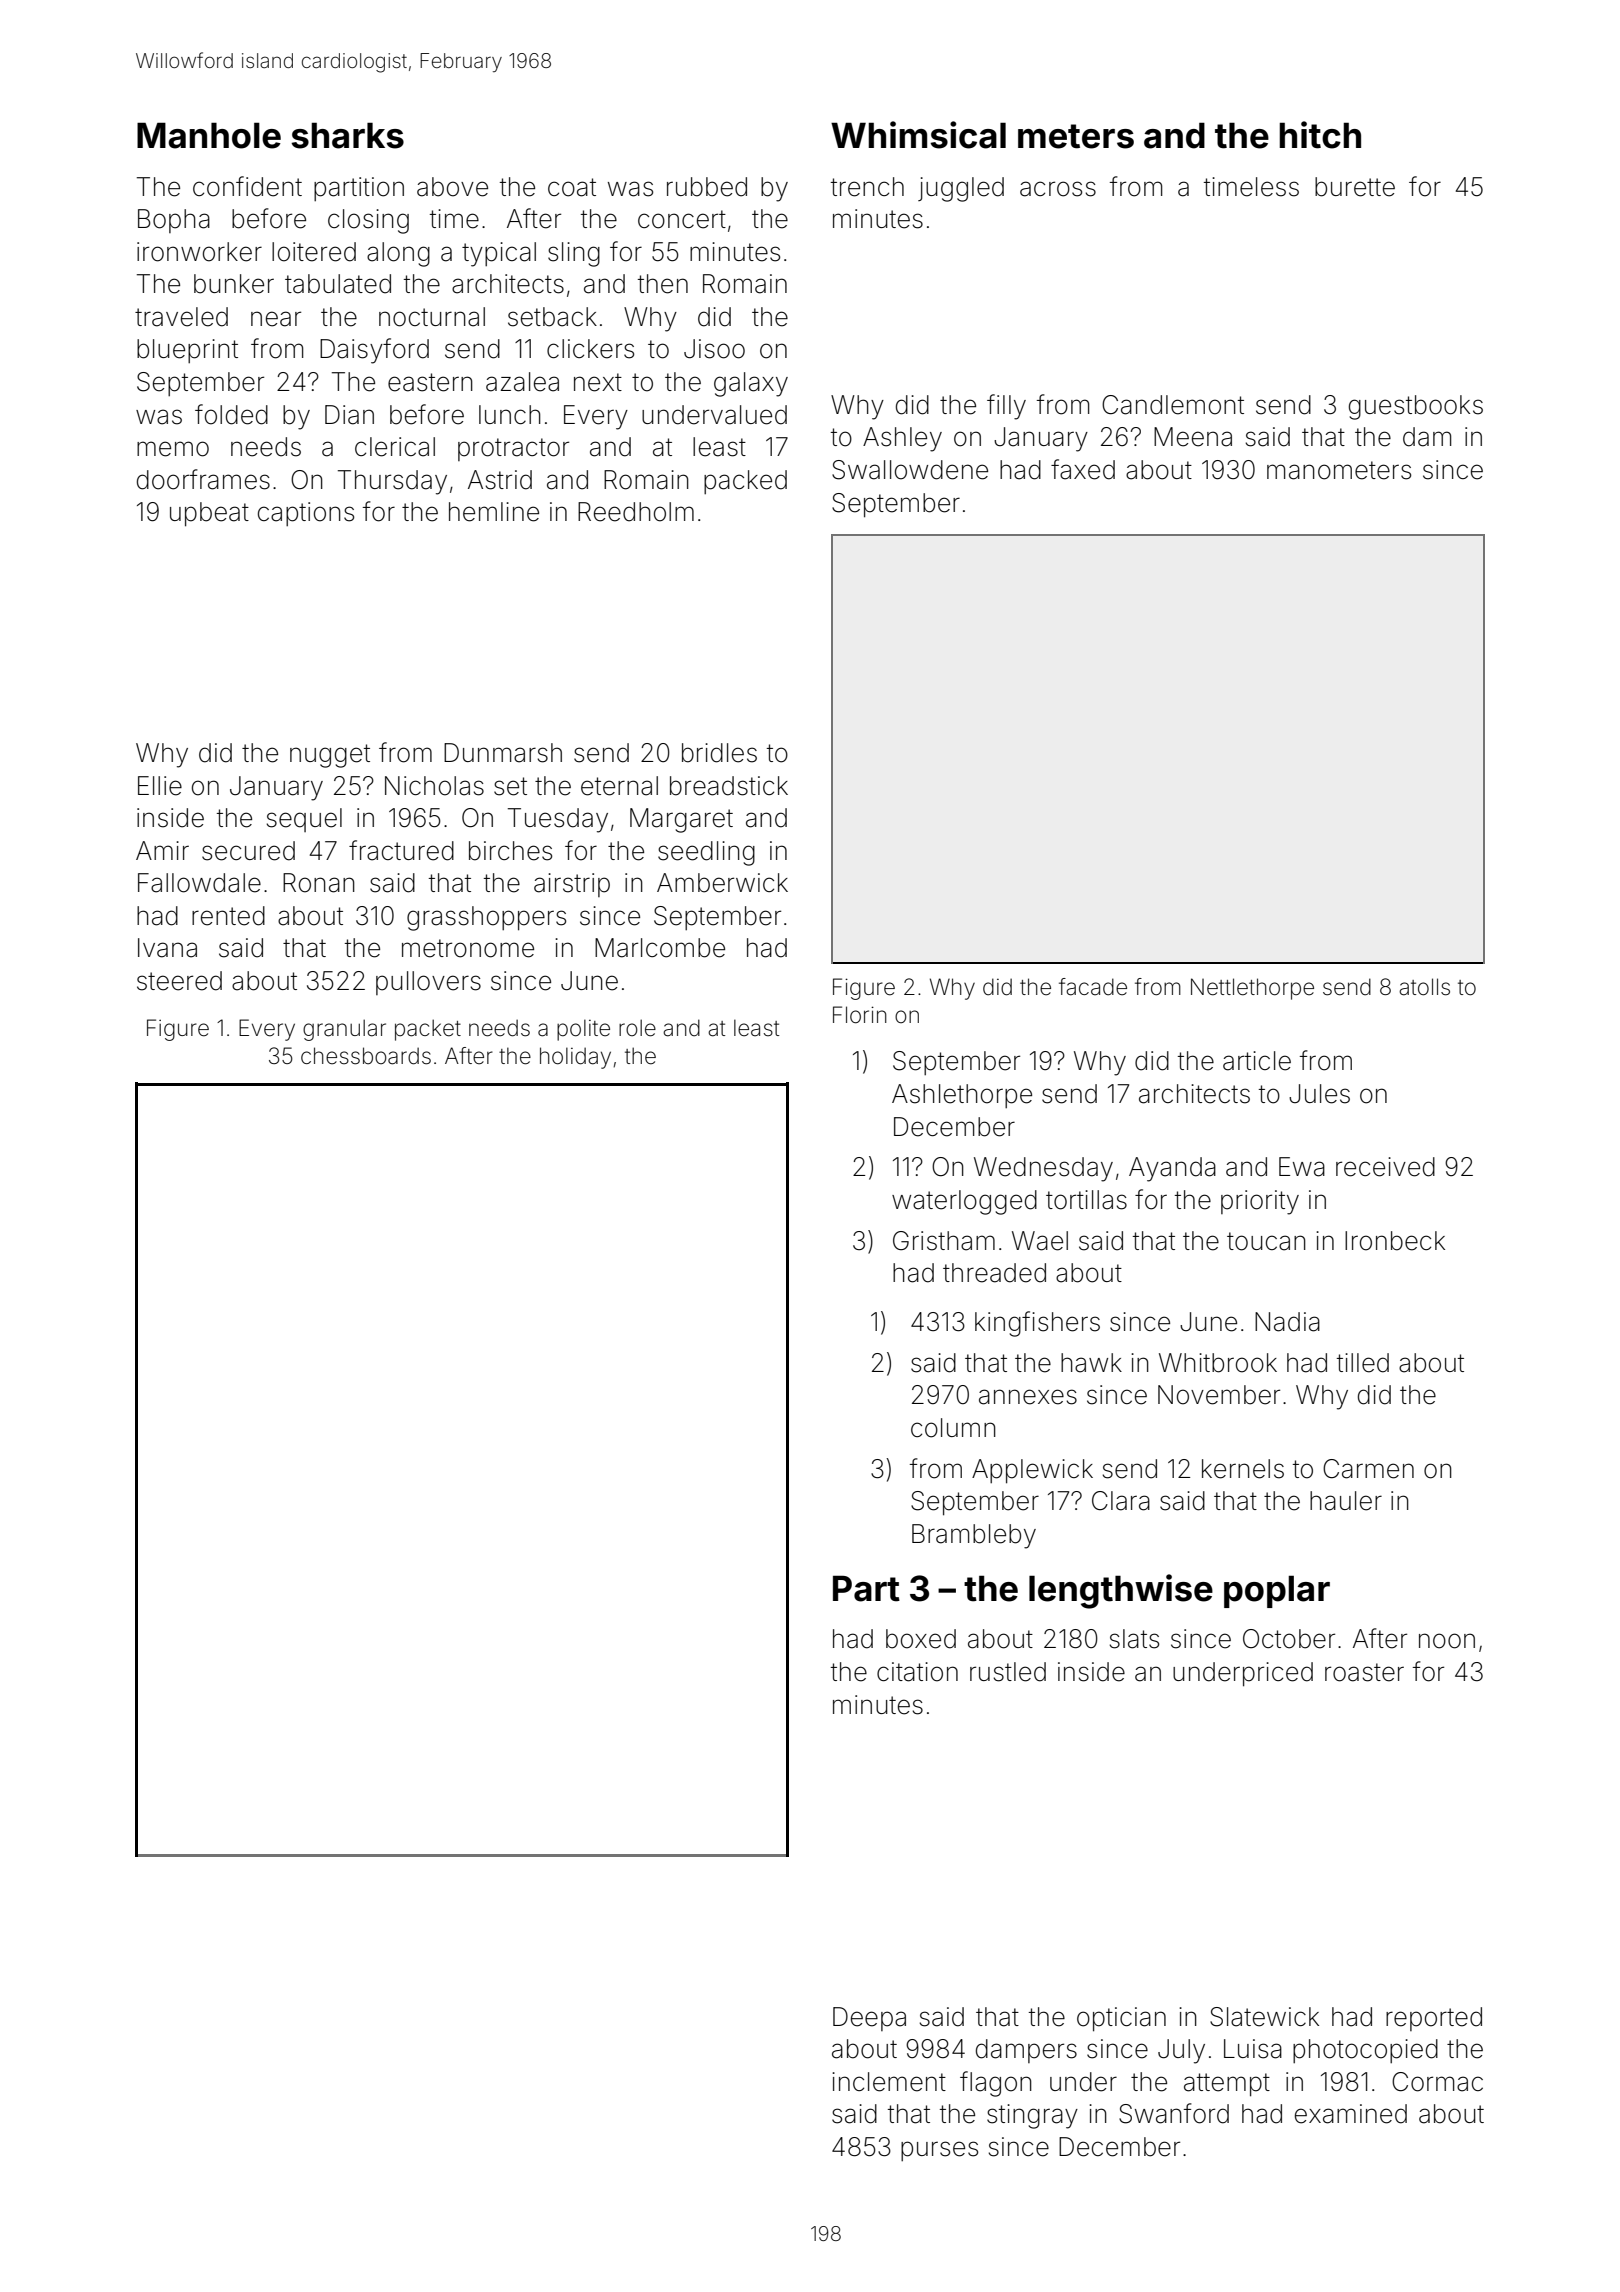 The height and width of the page is (2292, 1620). Describe the element at coordinates (510, 414) in the page. I see `lunch` at that location.
